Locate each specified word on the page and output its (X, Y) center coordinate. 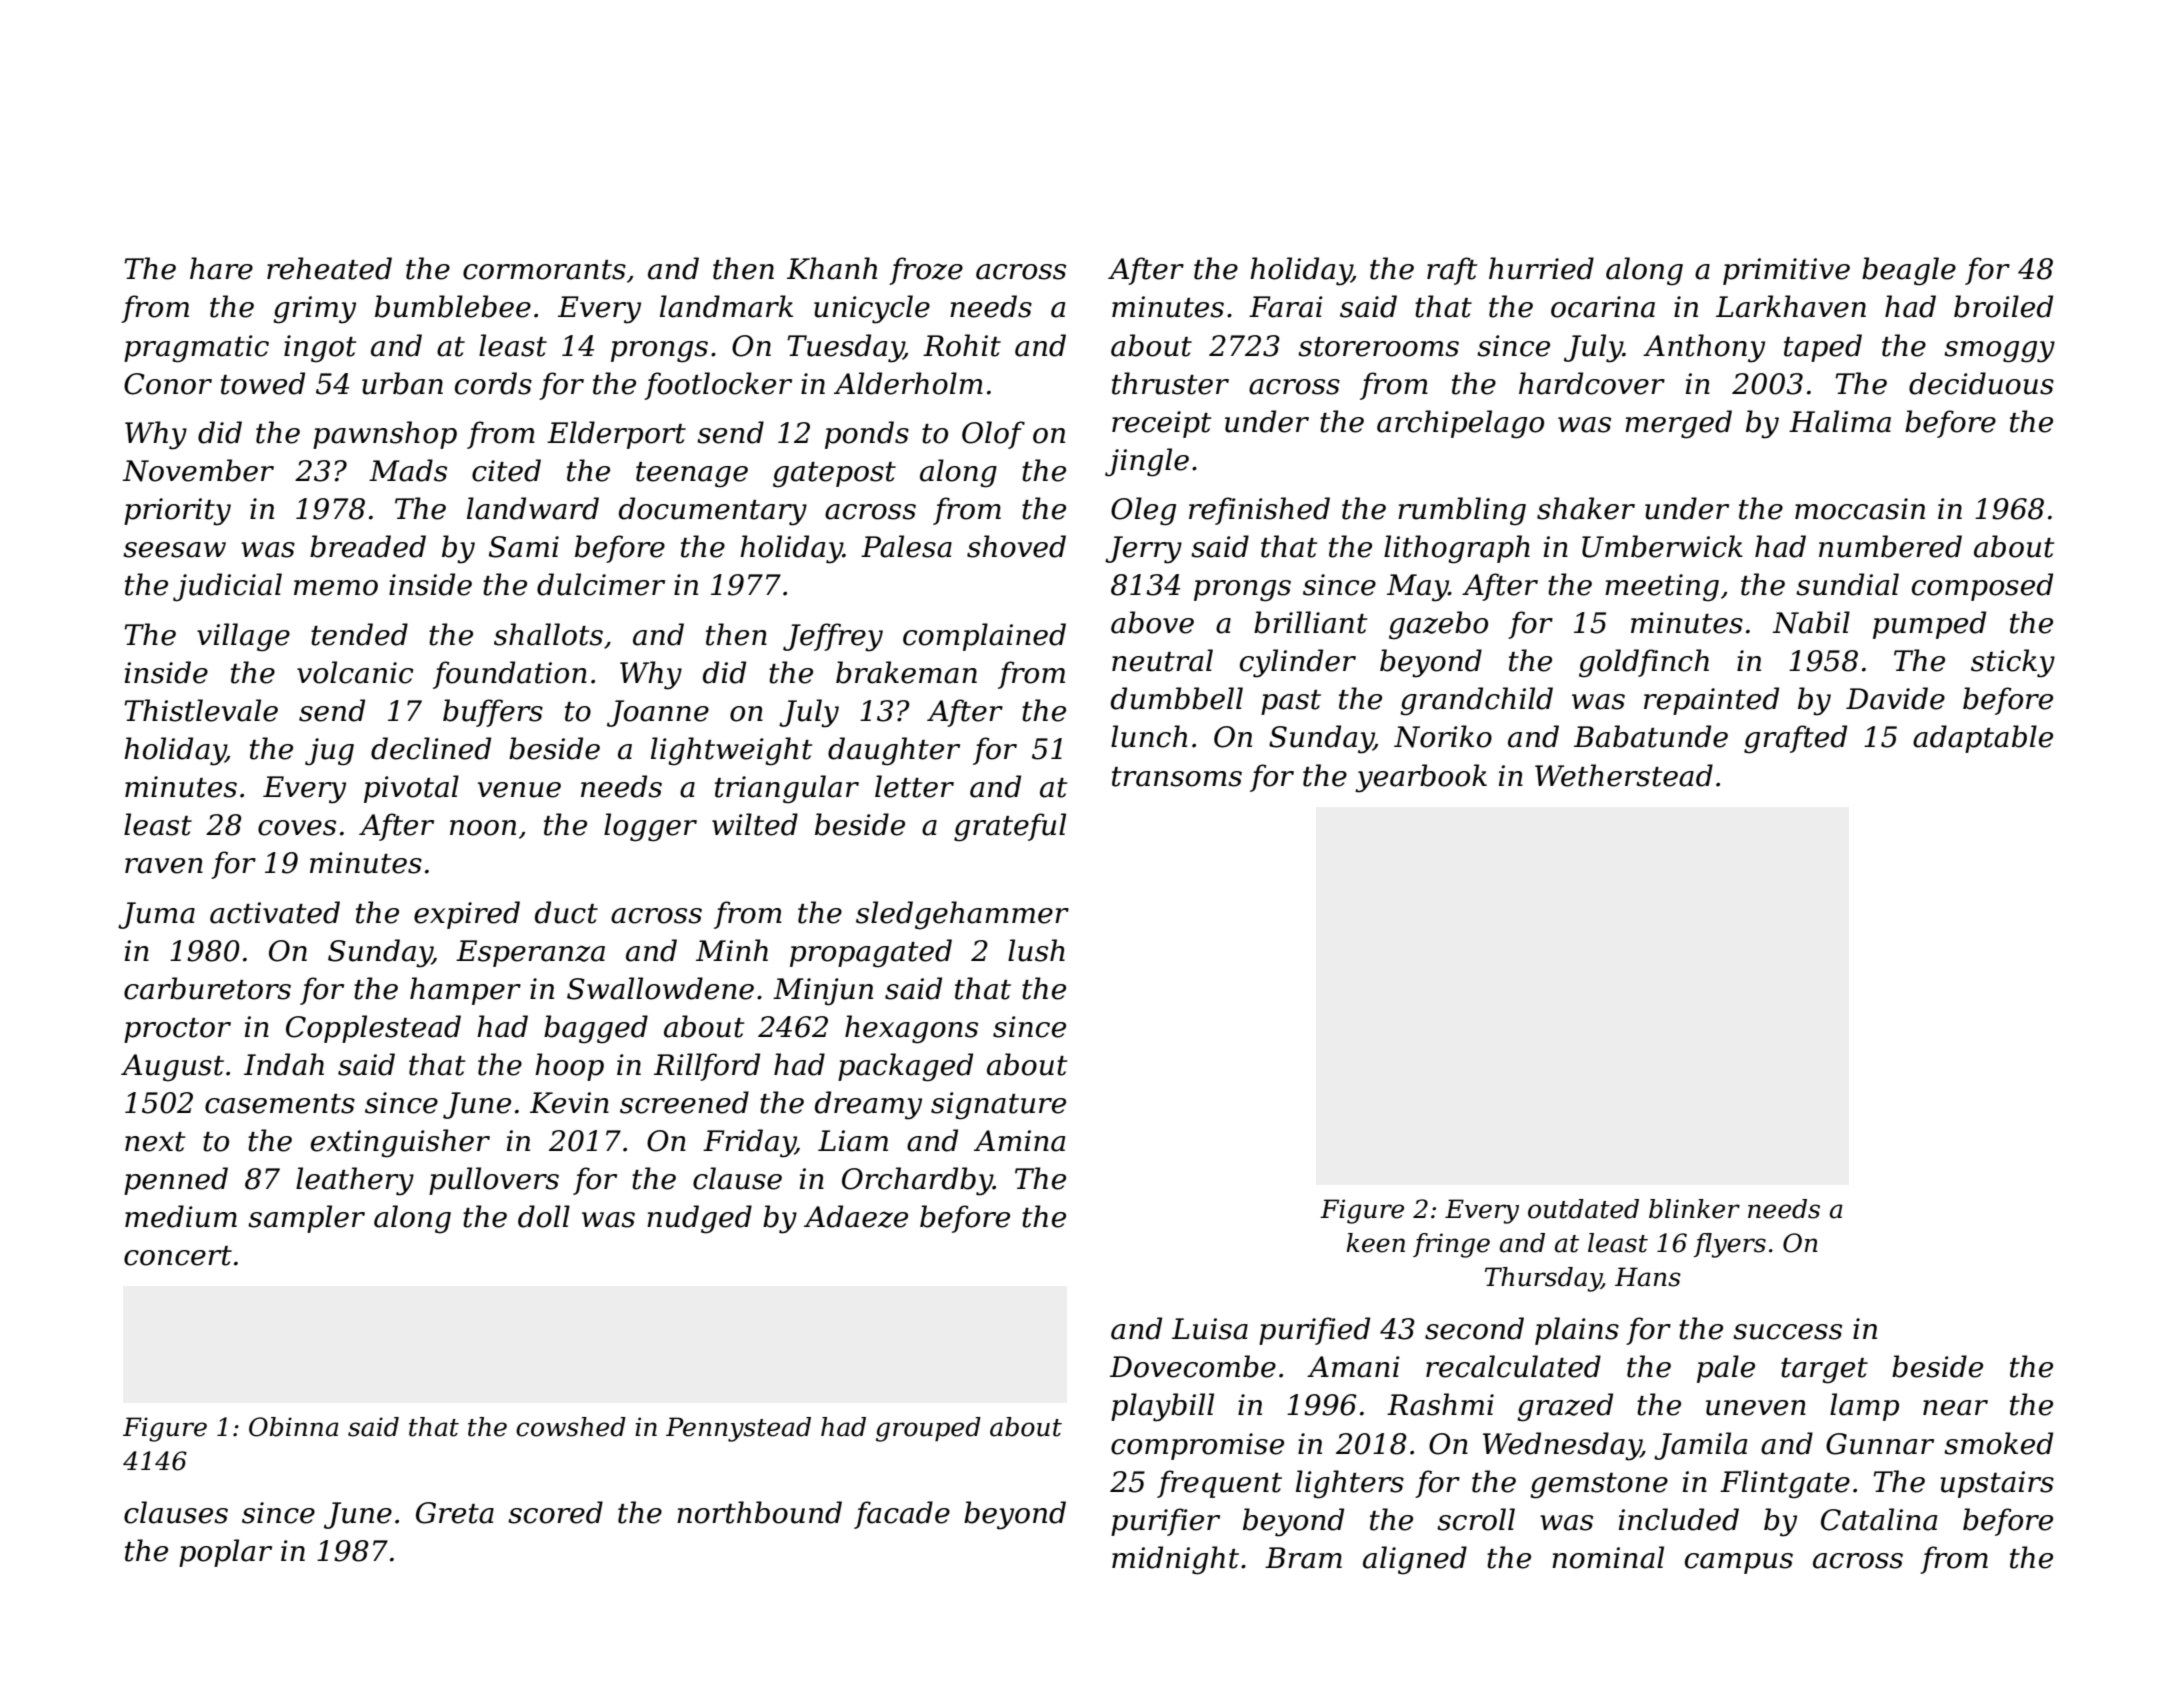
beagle (1909, 271)
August (172, 1068)
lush (1036, 950)
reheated (329, 268)
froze (926, 271)
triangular (787, 789)
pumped (1929, 625)
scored (555, 1512)
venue (519, 790)
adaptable (1983, 739)
